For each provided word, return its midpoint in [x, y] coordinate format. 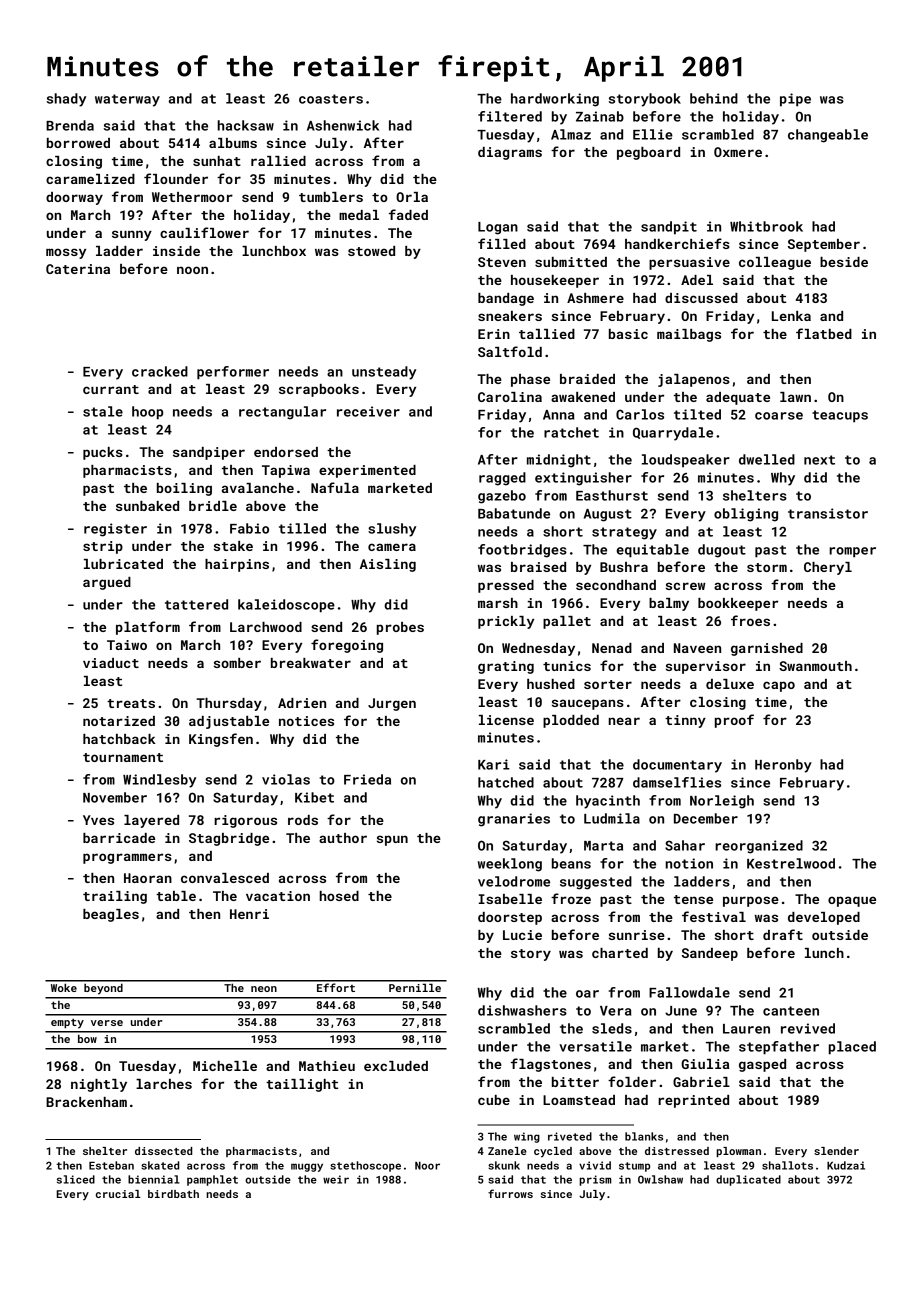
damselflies [677, 782]
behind [714, 98]
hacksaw [246, 125]
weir [336, 1179]
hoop [147, 413]
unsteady [384, 373]
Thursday [229, 704]
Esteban [111, 1165]
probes [400, 628]
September [824, 245]
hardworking [555, 100]
